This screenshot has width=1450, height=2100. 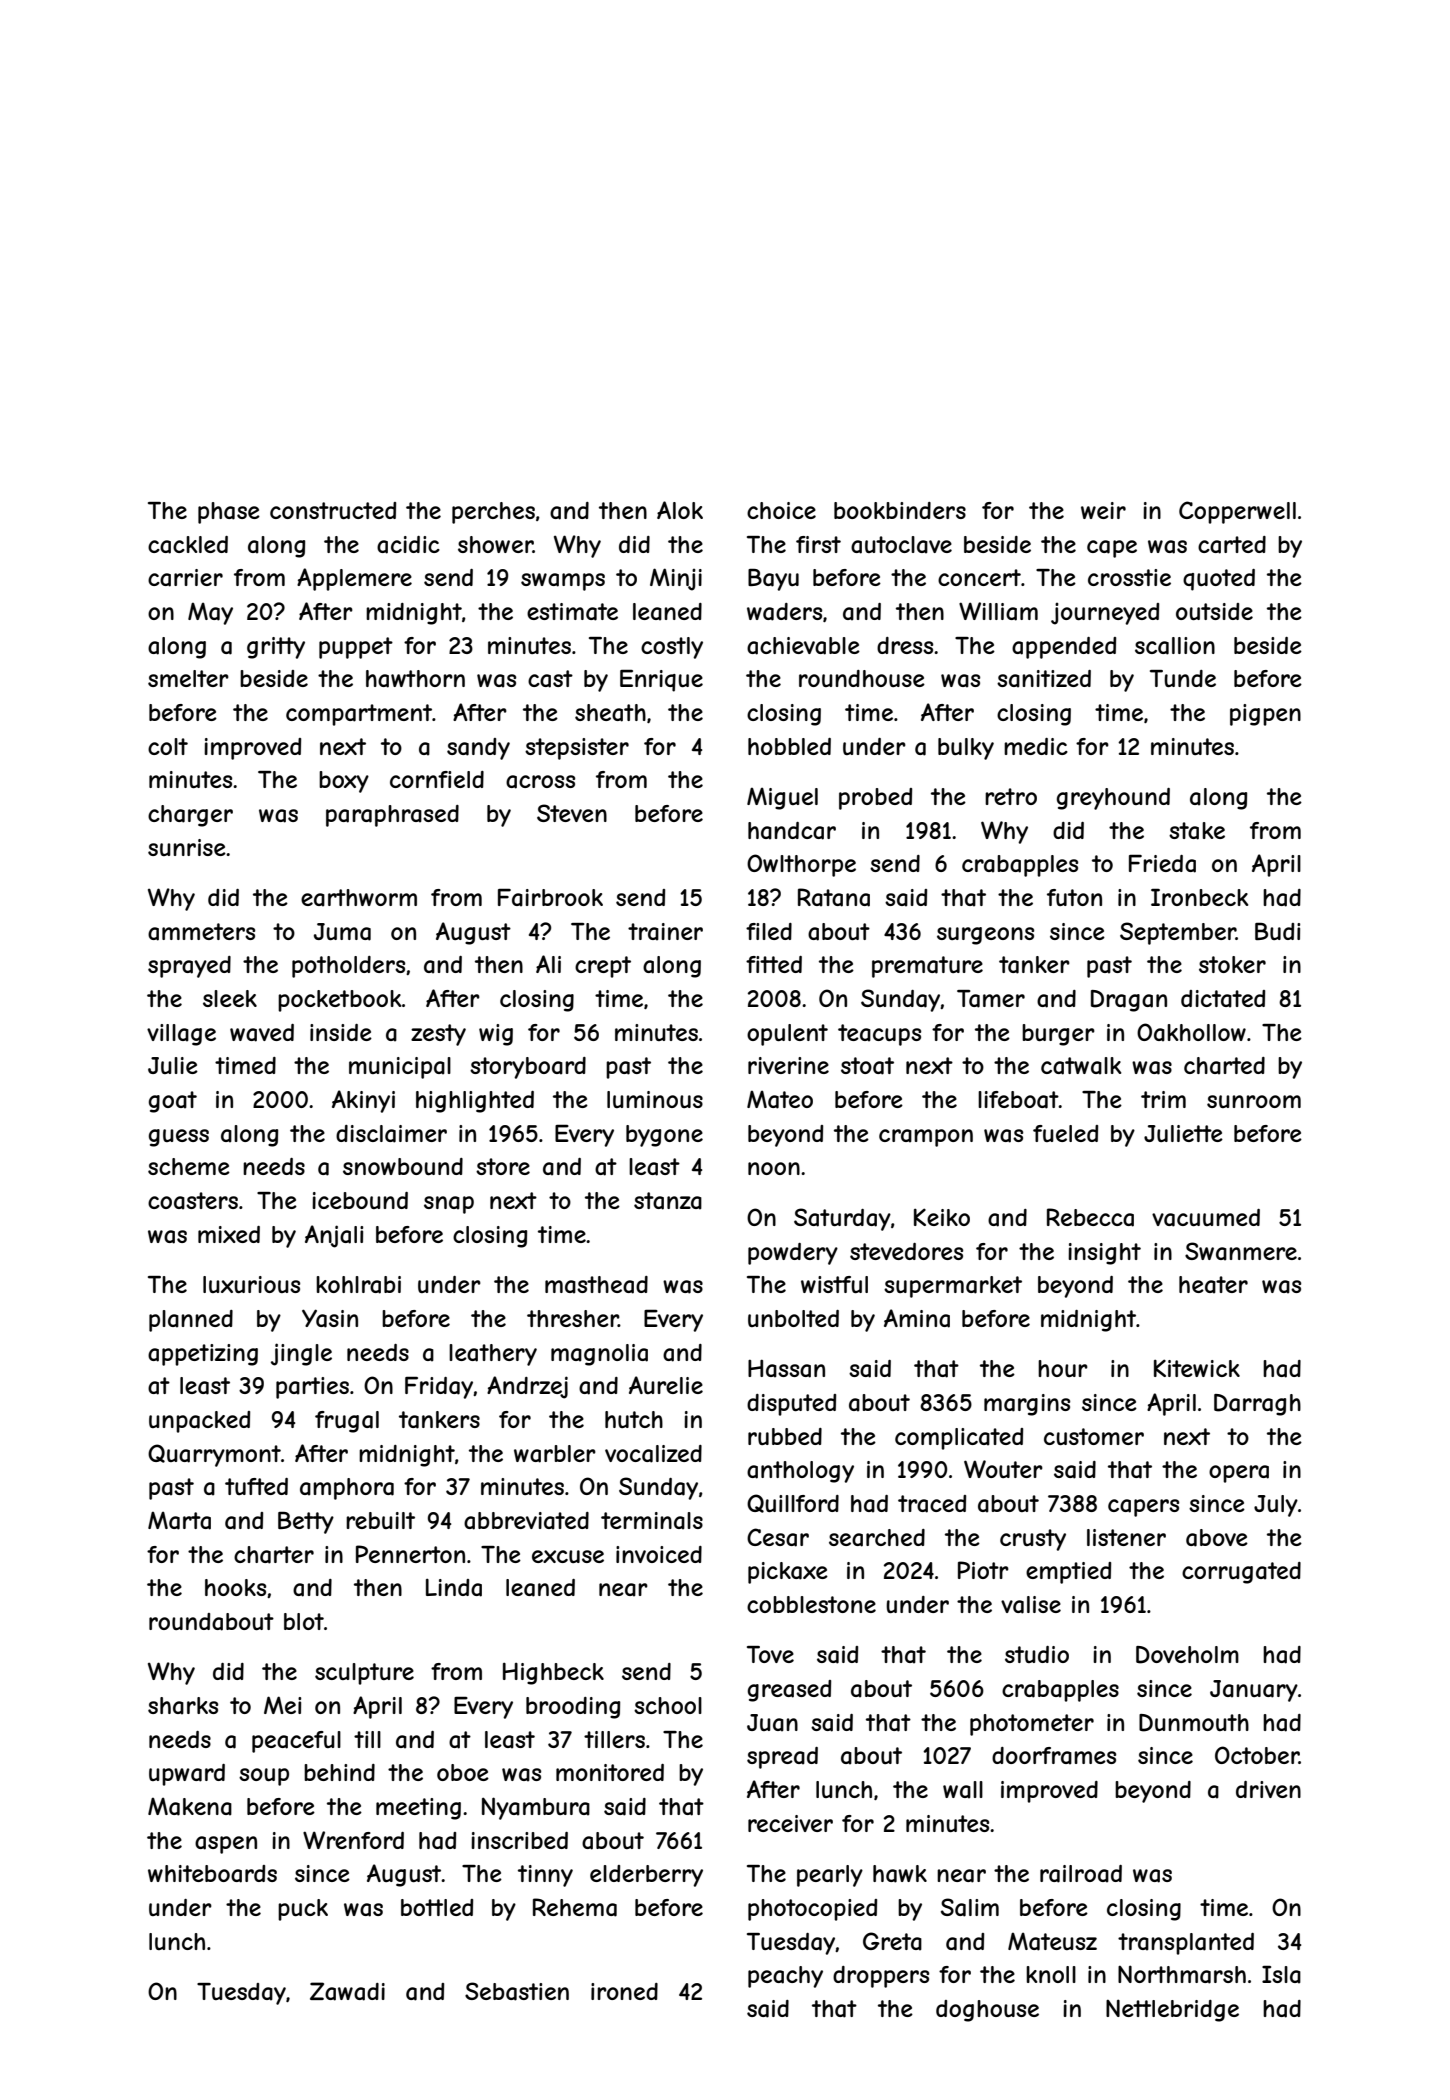 What do you see at coordinates (572, 1318) in the screenshot?
I see `thresher` at bounding box center [572, 1318].
